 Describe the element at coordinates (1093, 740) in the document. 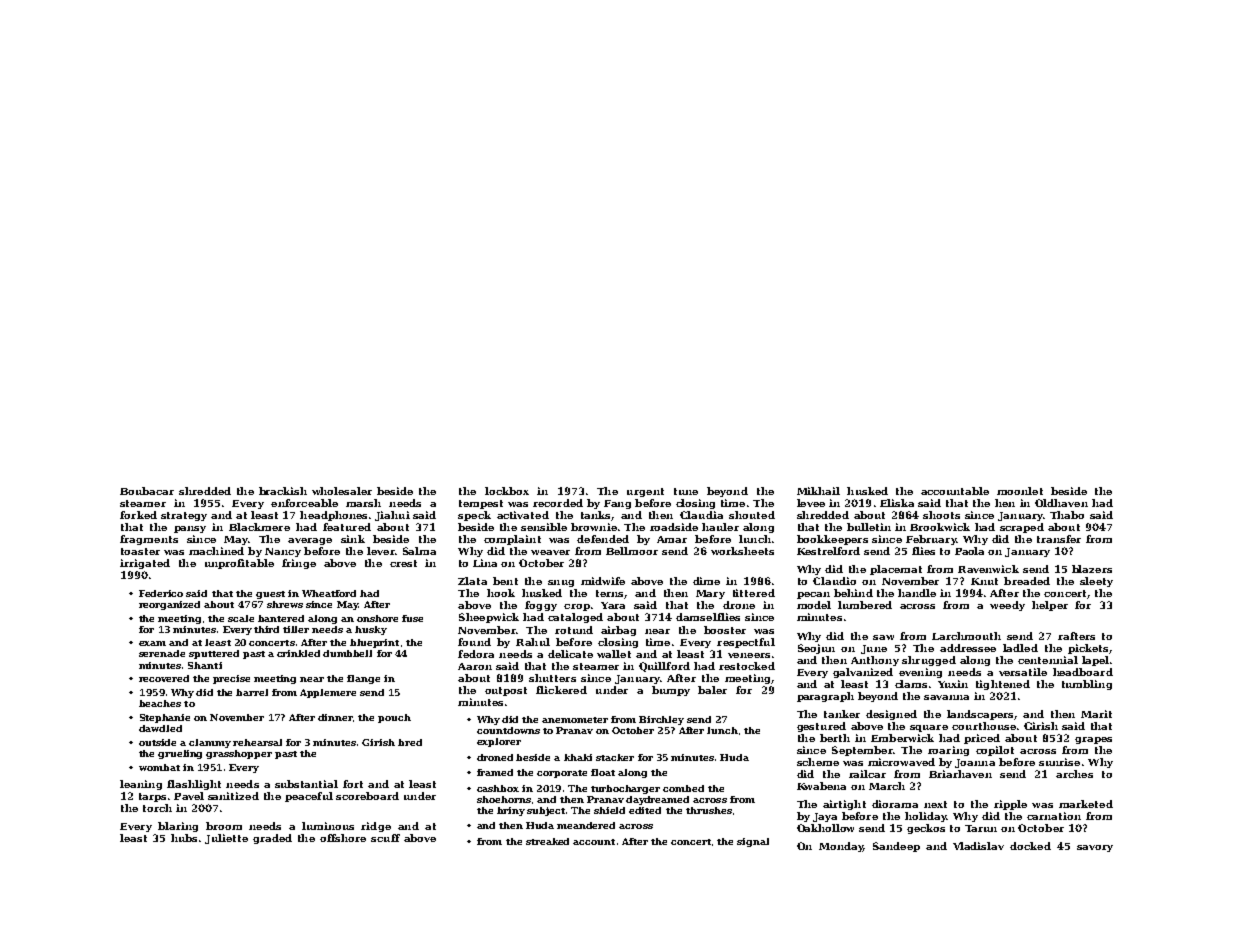

I see `grapes` at that location.
